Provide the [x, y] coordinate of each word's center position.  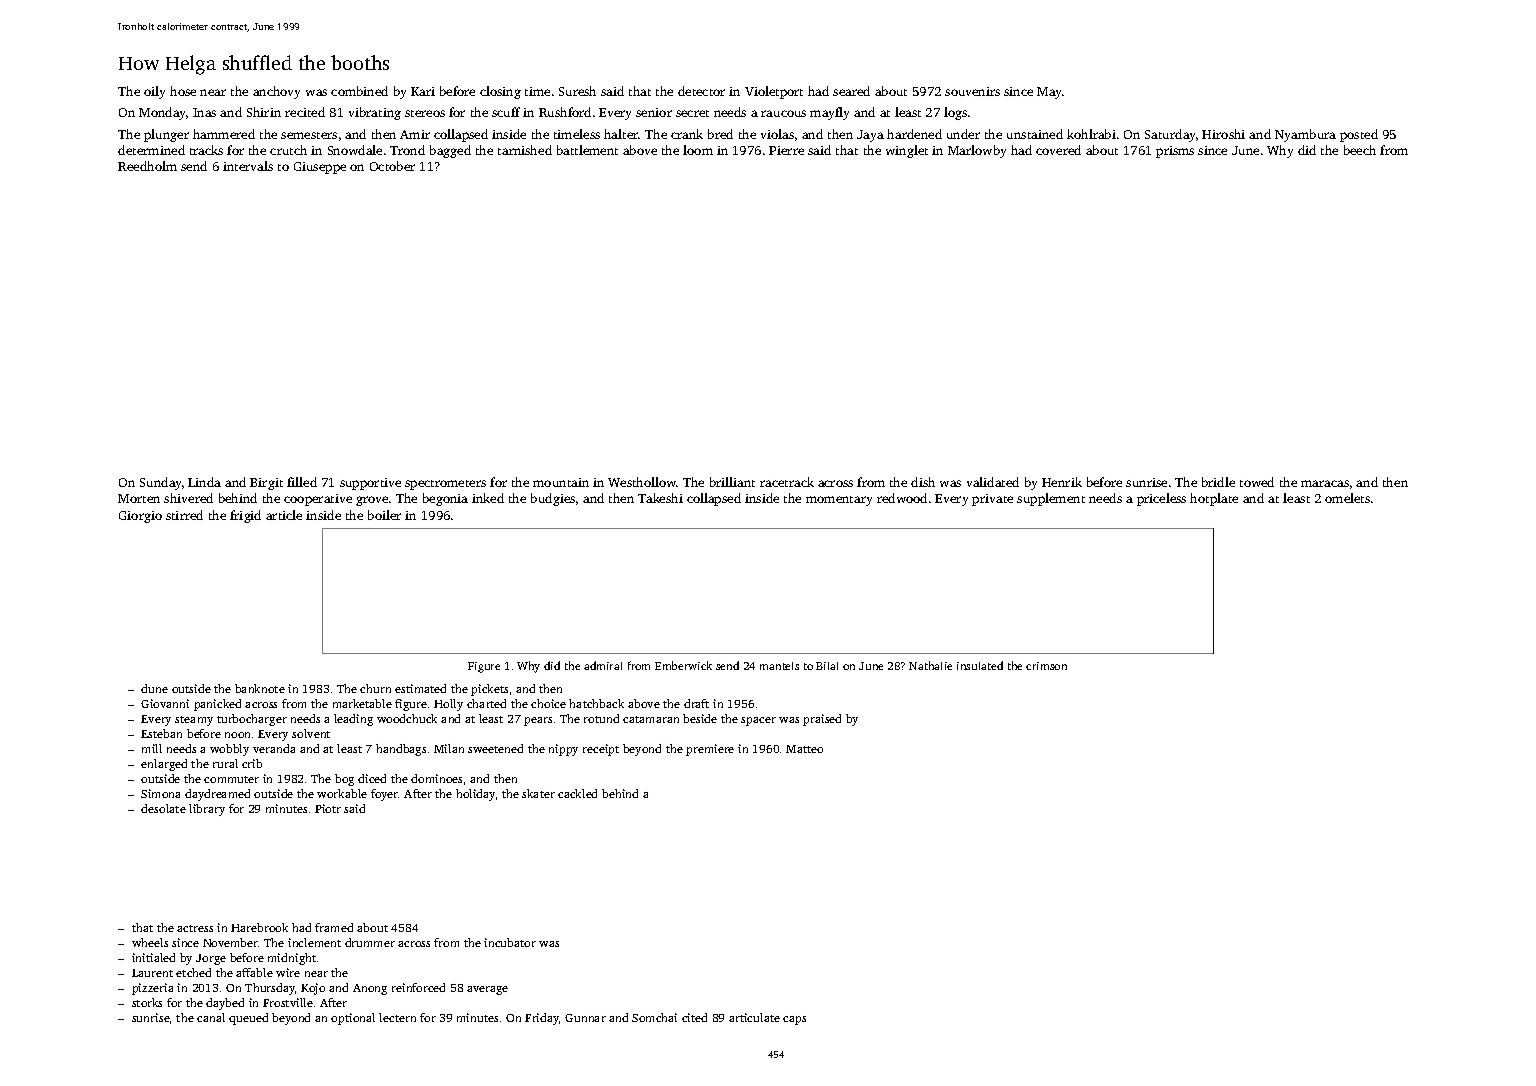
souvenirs [972, 91]
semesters [309, 135]
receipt [601, 750]
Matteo [804, 749]
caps [794, 1020]
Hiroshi [1223, 134]
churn [375, 688]
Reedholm [147, 166]
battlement [587, 150]
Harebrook [259, 927]
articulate [754, 1017]
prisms [1175, 152]
